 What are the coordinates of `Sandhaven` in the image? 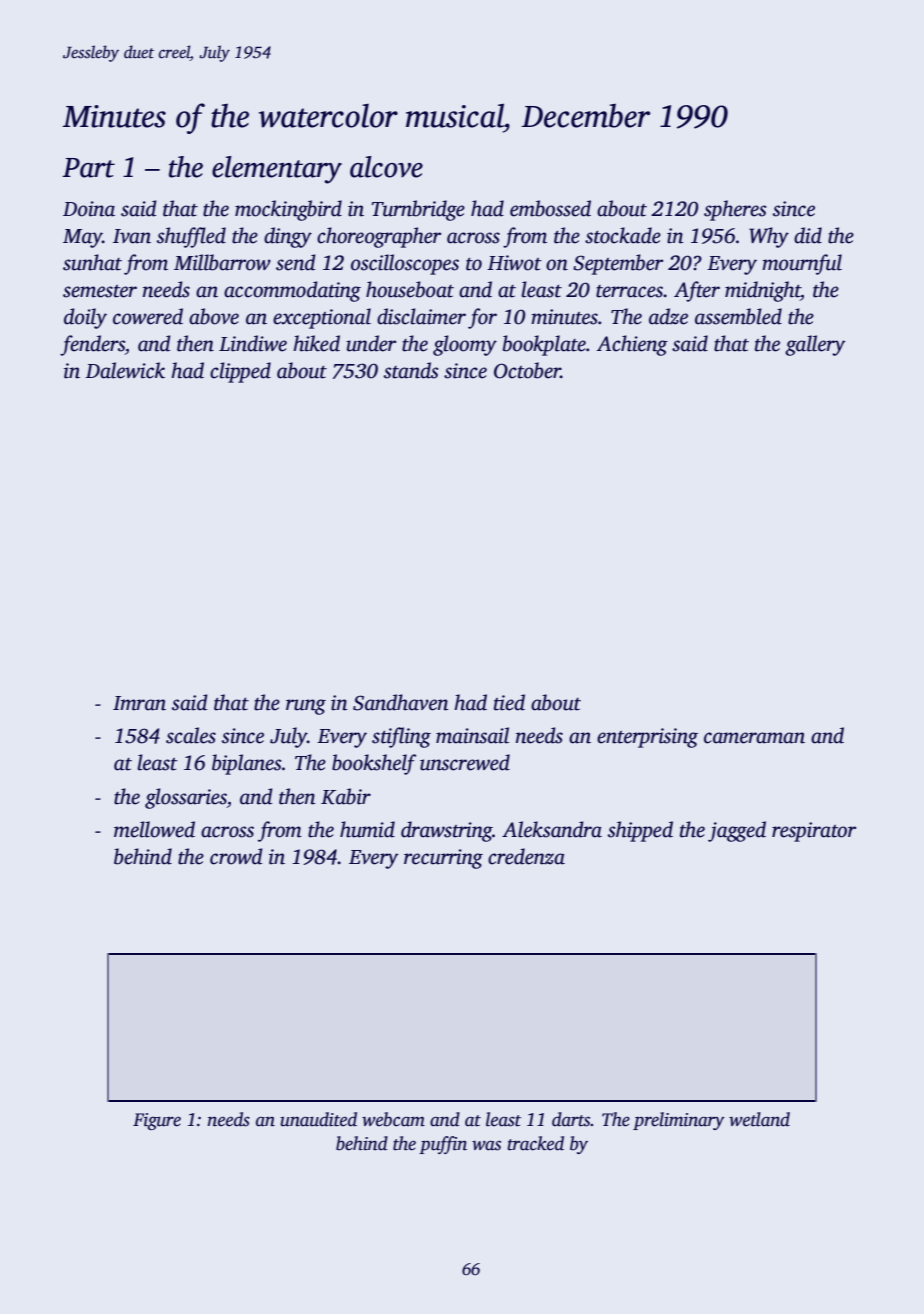 It's located at (401, 702).
